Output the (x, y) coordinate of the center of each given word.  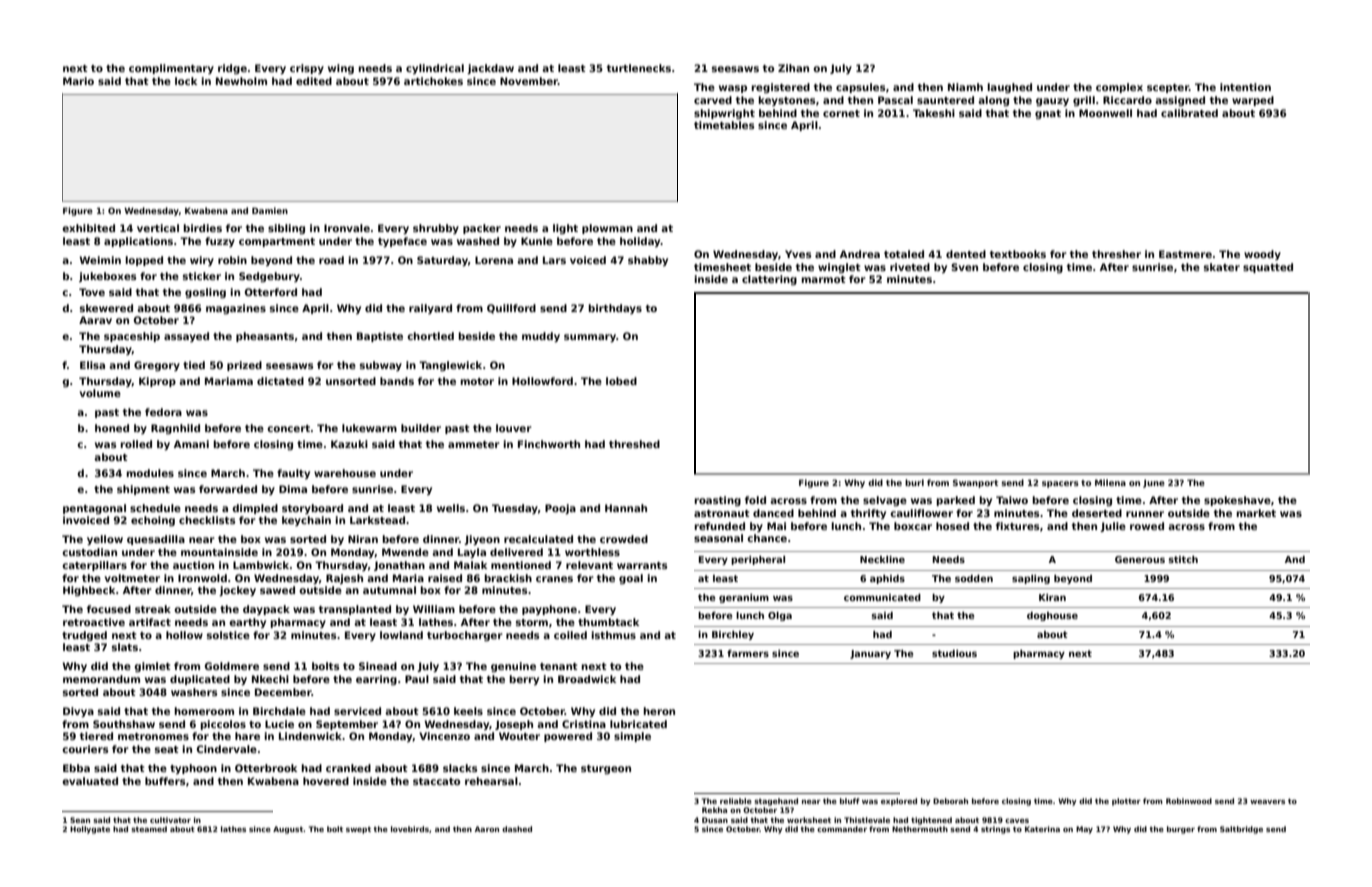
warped (1253, 101)
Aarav (95, 320)
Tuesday (515, 509)
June (1154, 484)
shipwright (724, 114)
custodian (89, 552)
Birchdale (279, 711)
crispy (307, 69)
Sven (964, 267)
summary (590, 338)
